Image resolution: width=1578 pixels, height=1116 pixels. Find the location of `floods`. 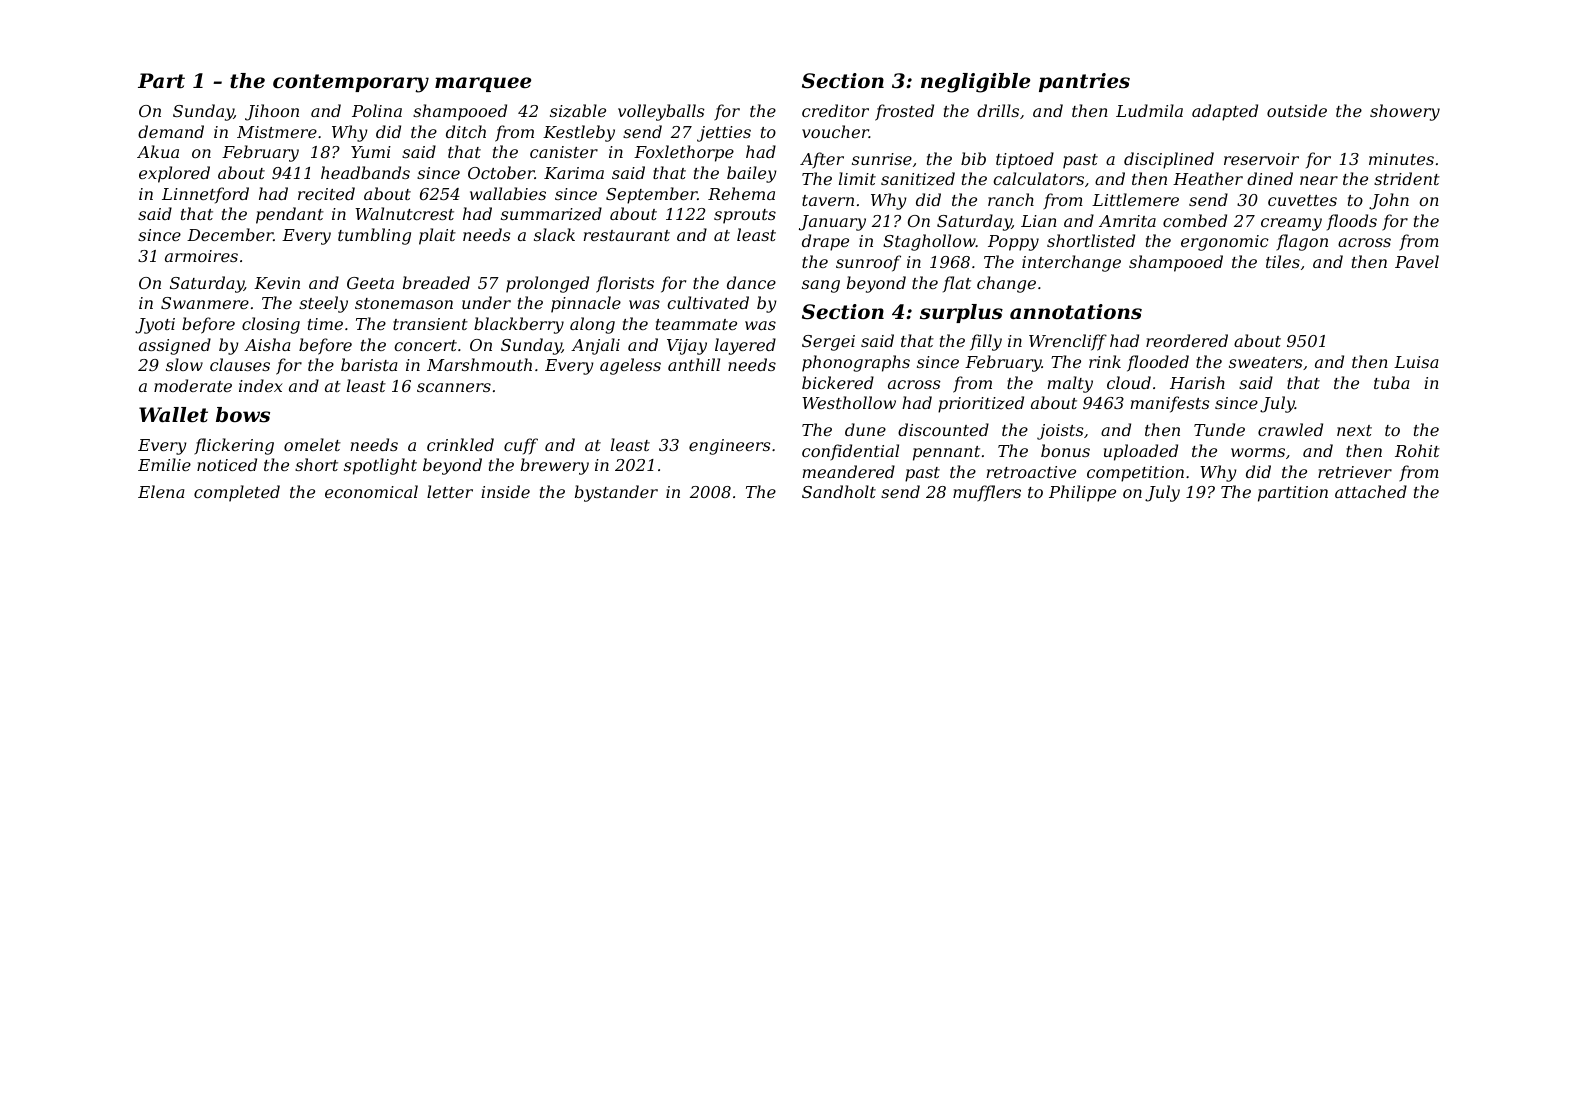

floods is located at coordinates (1352, 222).
